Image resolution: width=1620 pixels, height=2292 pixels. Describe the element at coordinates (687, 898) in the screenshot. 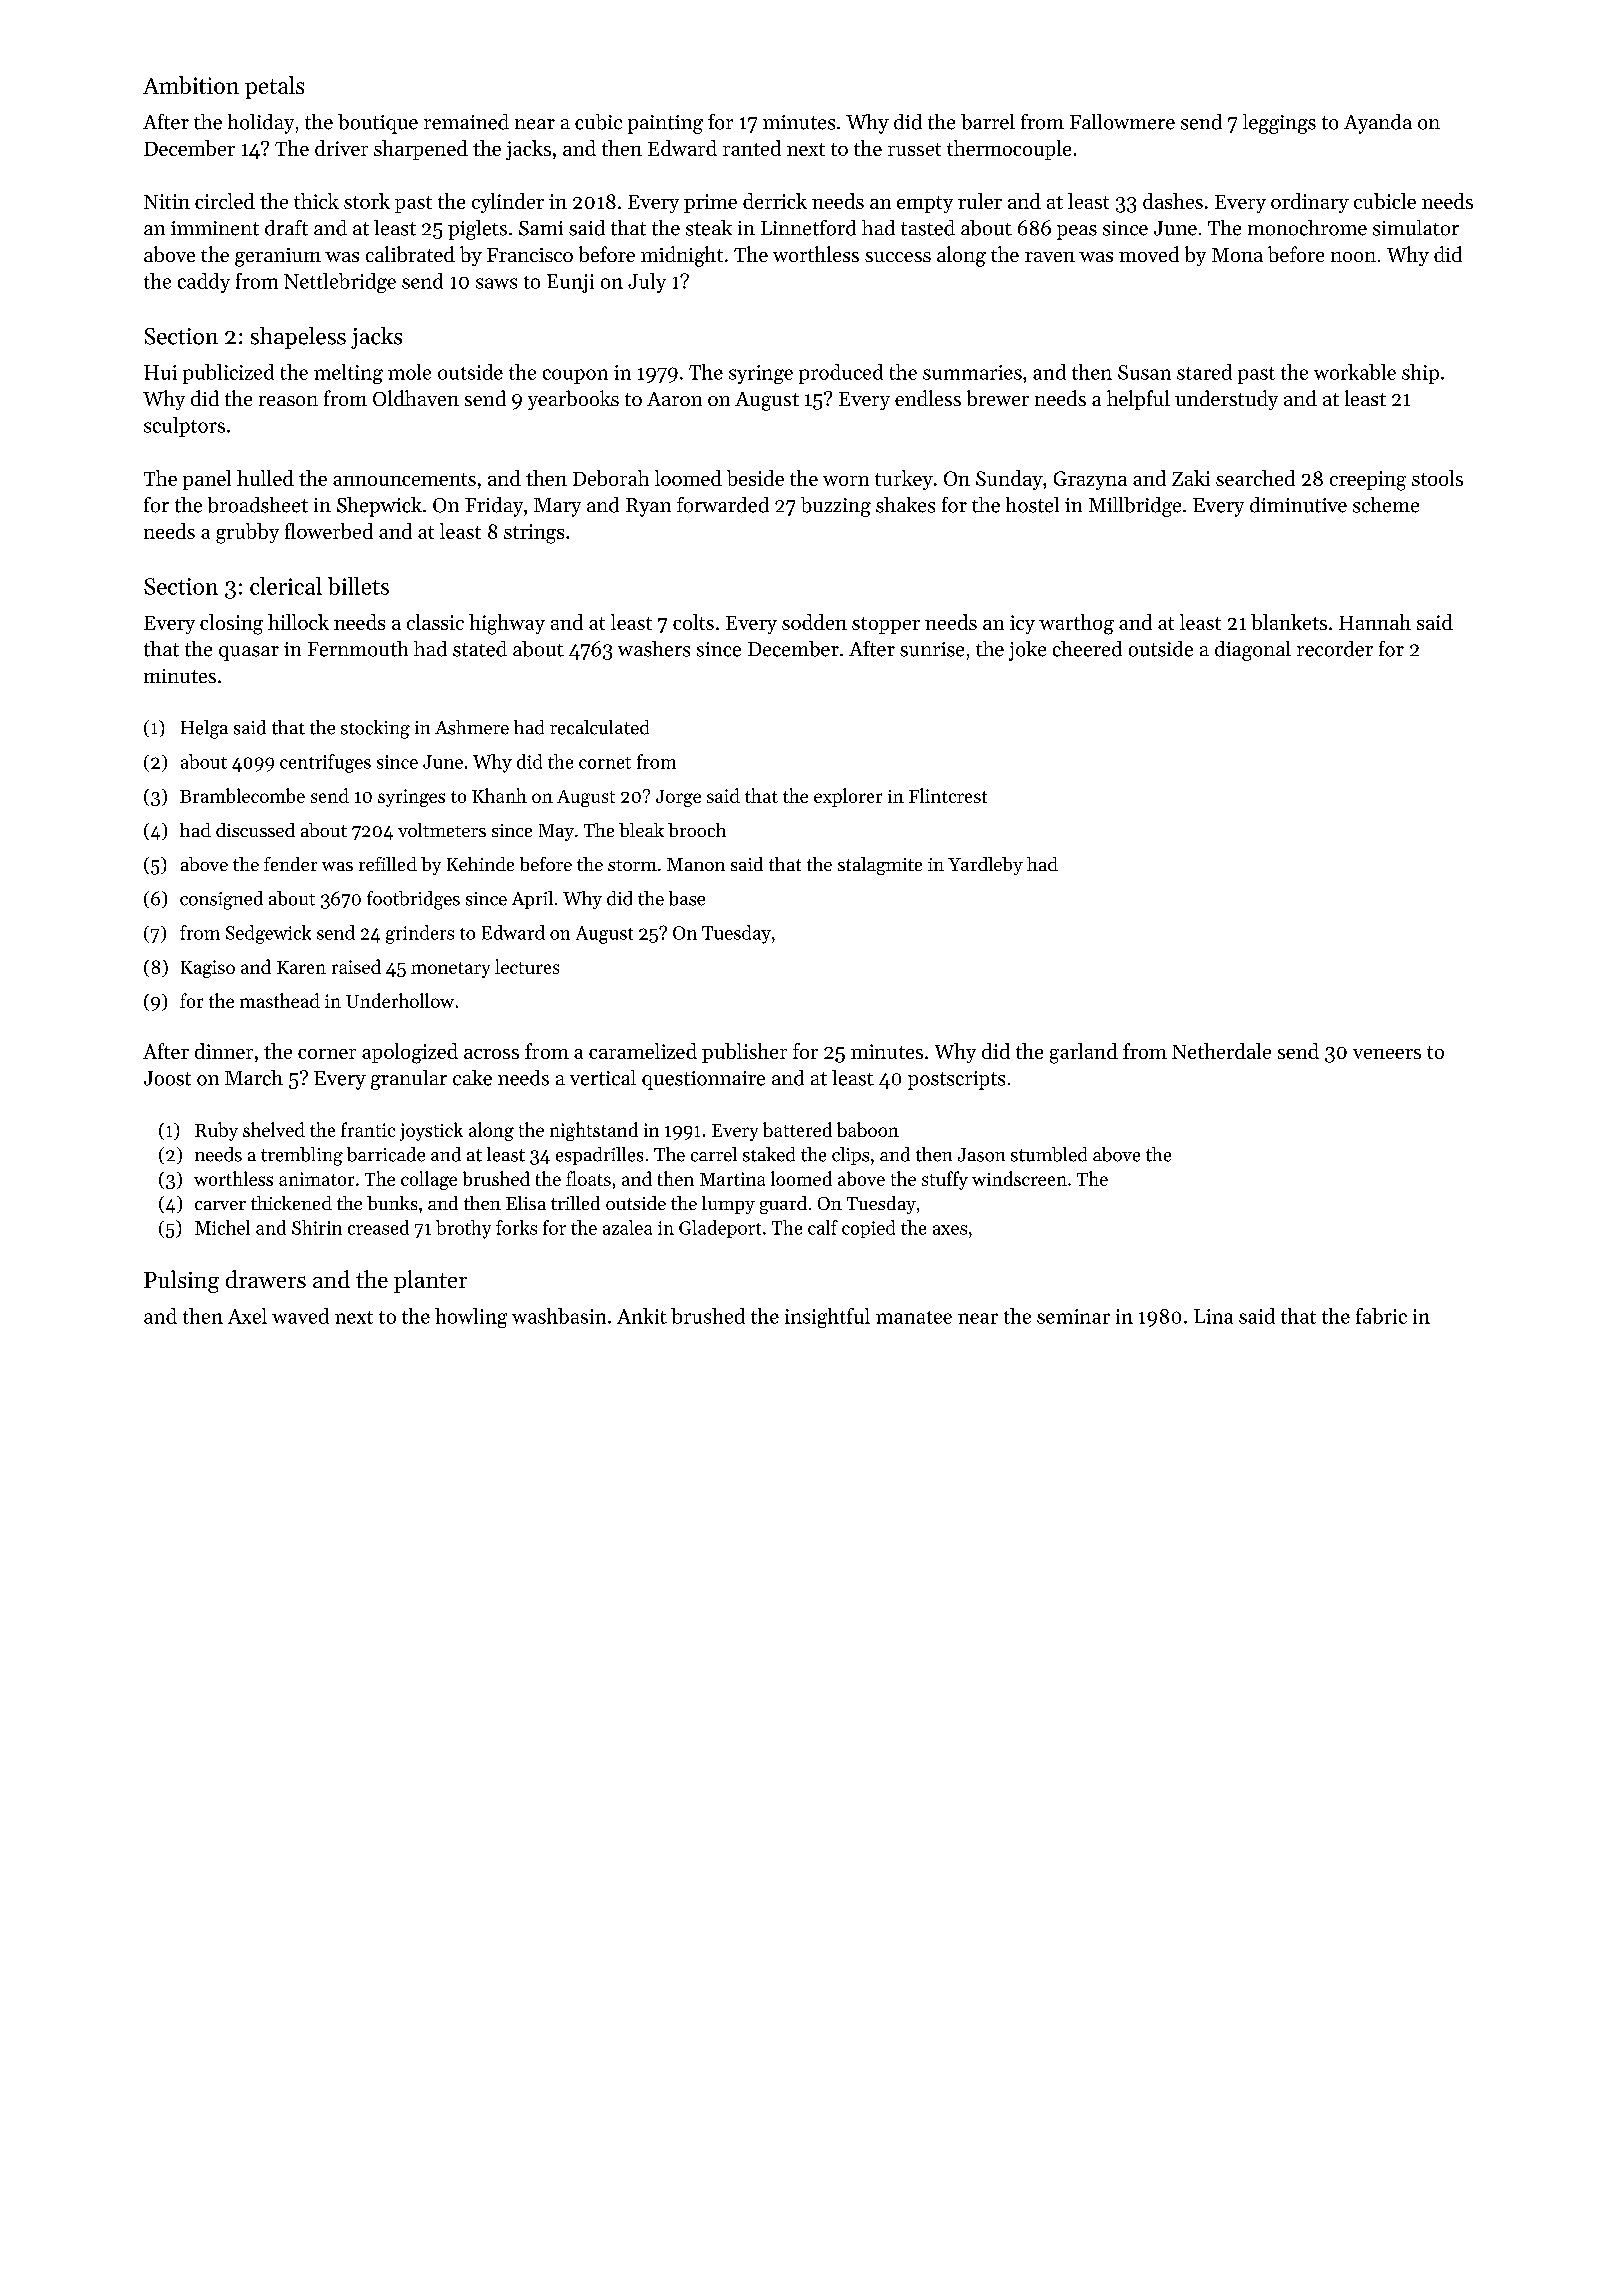

I see `base` at that location.
